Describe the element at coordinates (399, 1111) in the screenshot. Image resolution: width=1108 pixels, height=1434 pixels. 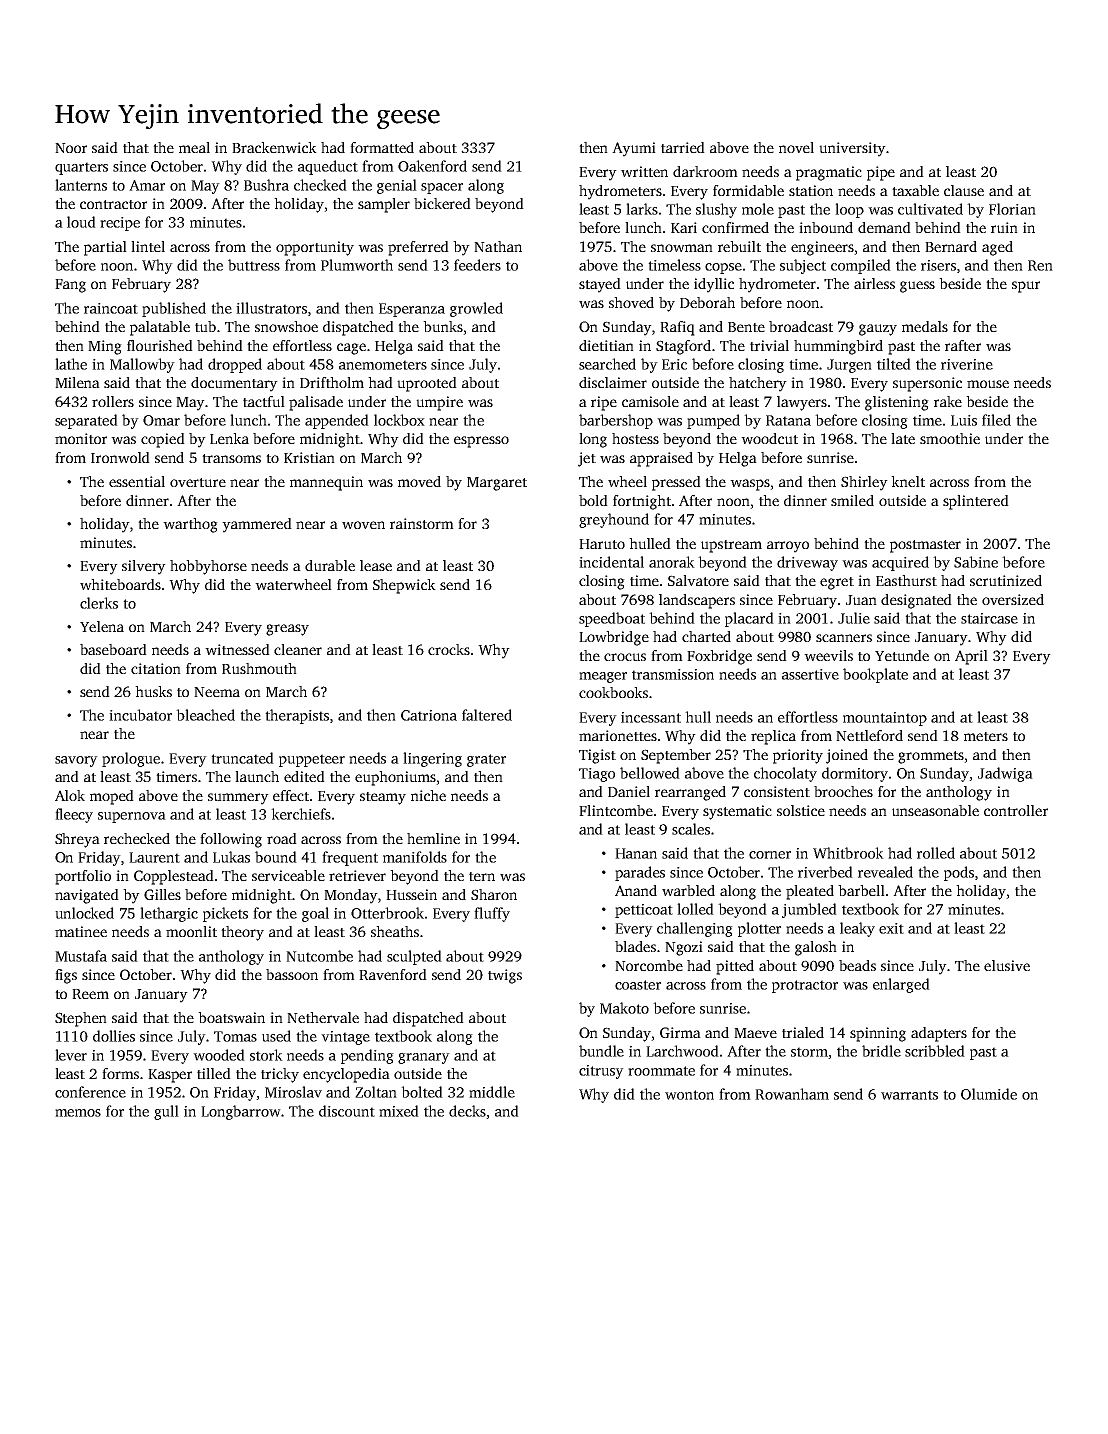
I see `mixed` at that location.
